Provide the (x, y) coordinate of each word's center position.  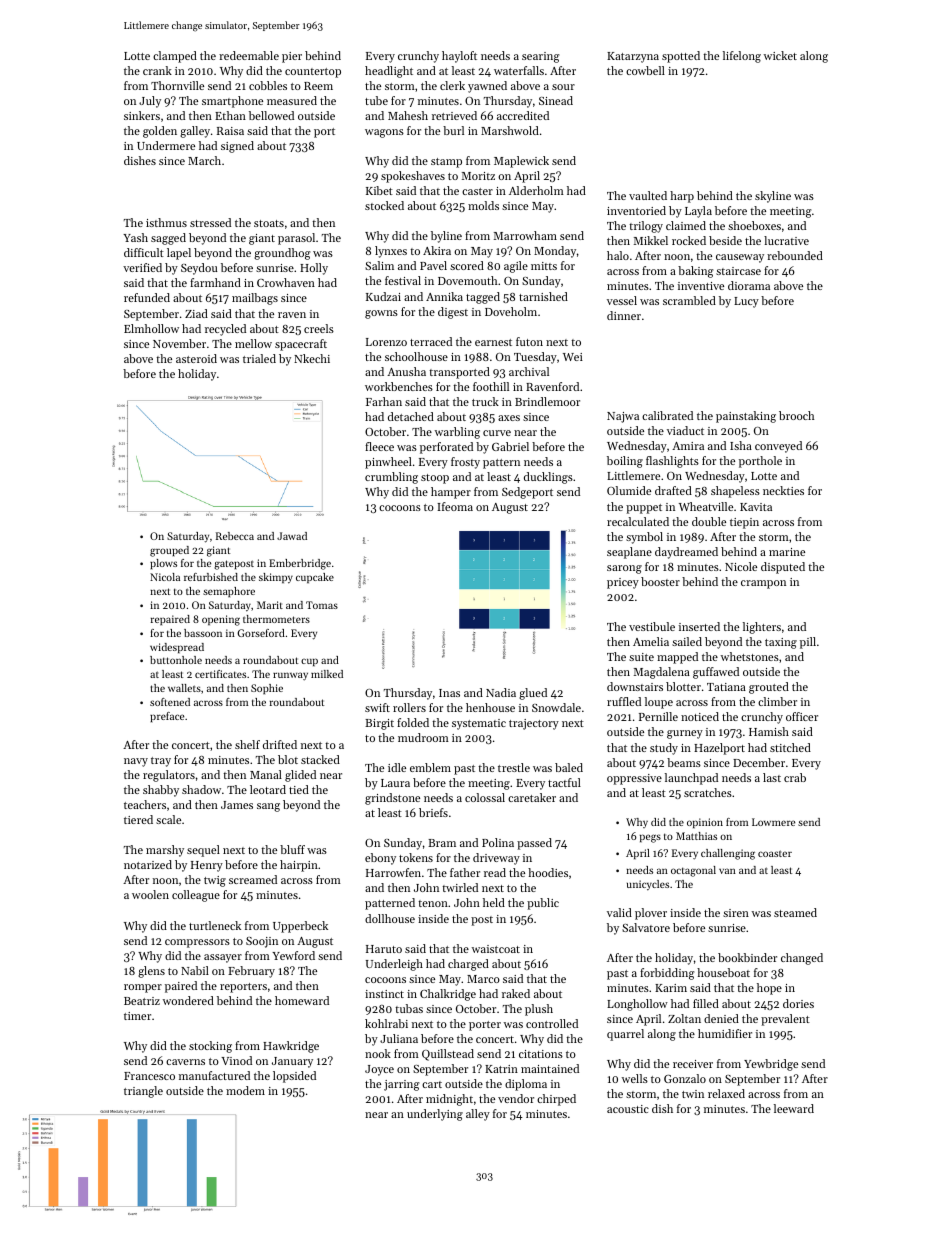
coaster (775, 853)
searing (540, 57)
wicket (780, 55)
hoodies (548, 872)
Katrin (501, 1069)
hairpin (299, 866)
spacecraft (301, 345)
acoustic (628, 1109)
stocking (210, 1047)
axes (509, 418)
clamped (175, 57)
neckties (783, 490)
